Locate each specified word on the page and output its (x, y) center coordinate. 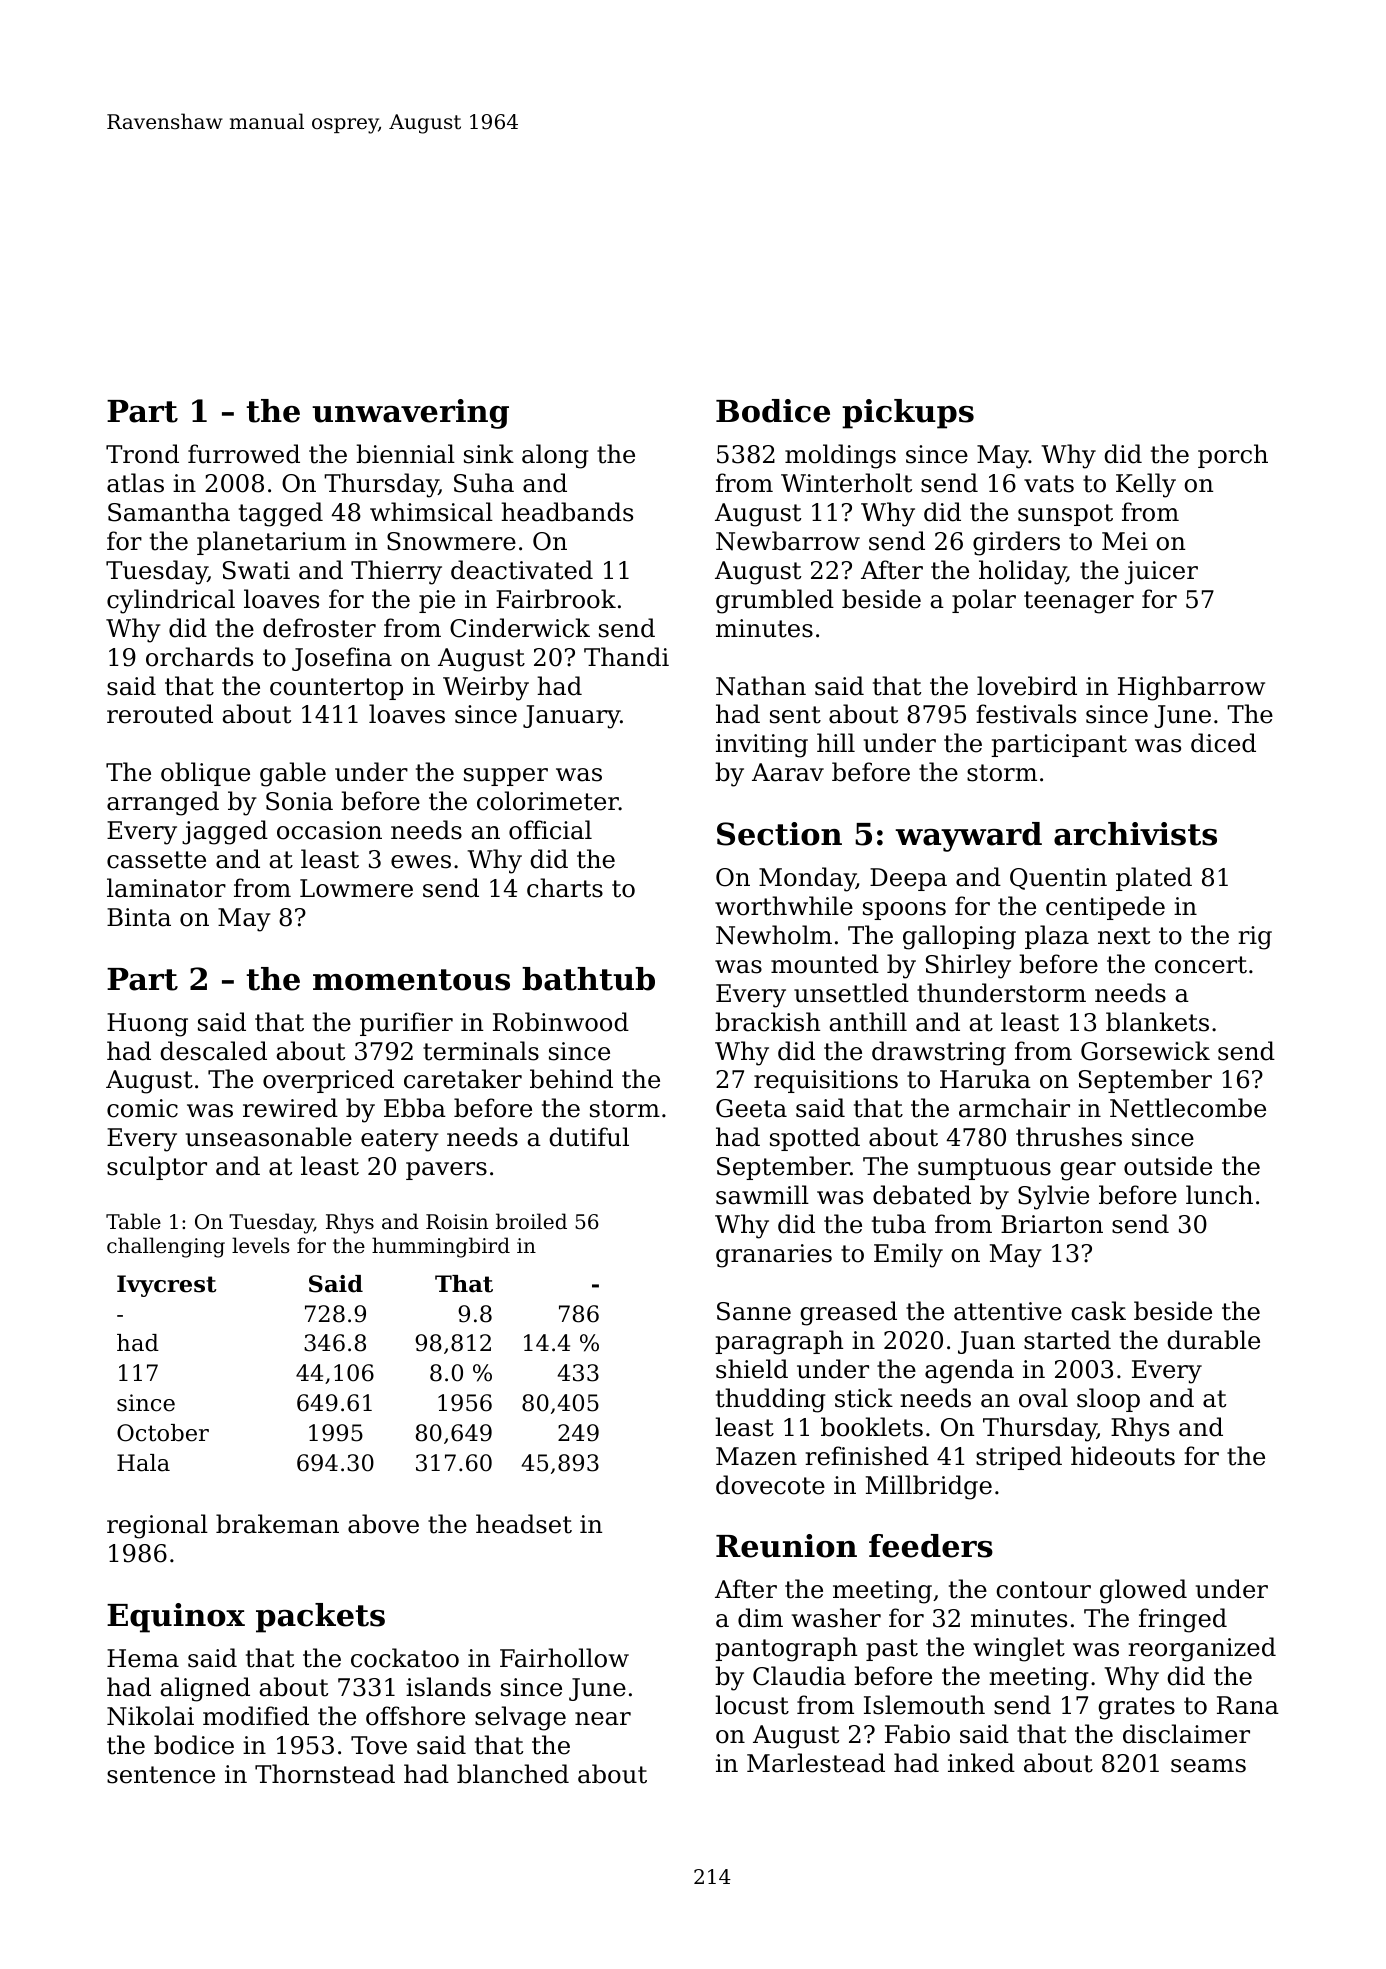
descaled (213, 1051)
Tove (379, 1745)
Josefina (342, 659)
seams (1208, 1766)
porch (1233, 456)
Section (779, 834)
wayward (968, 837)
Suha (484, 483)
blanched (513, 1774)
